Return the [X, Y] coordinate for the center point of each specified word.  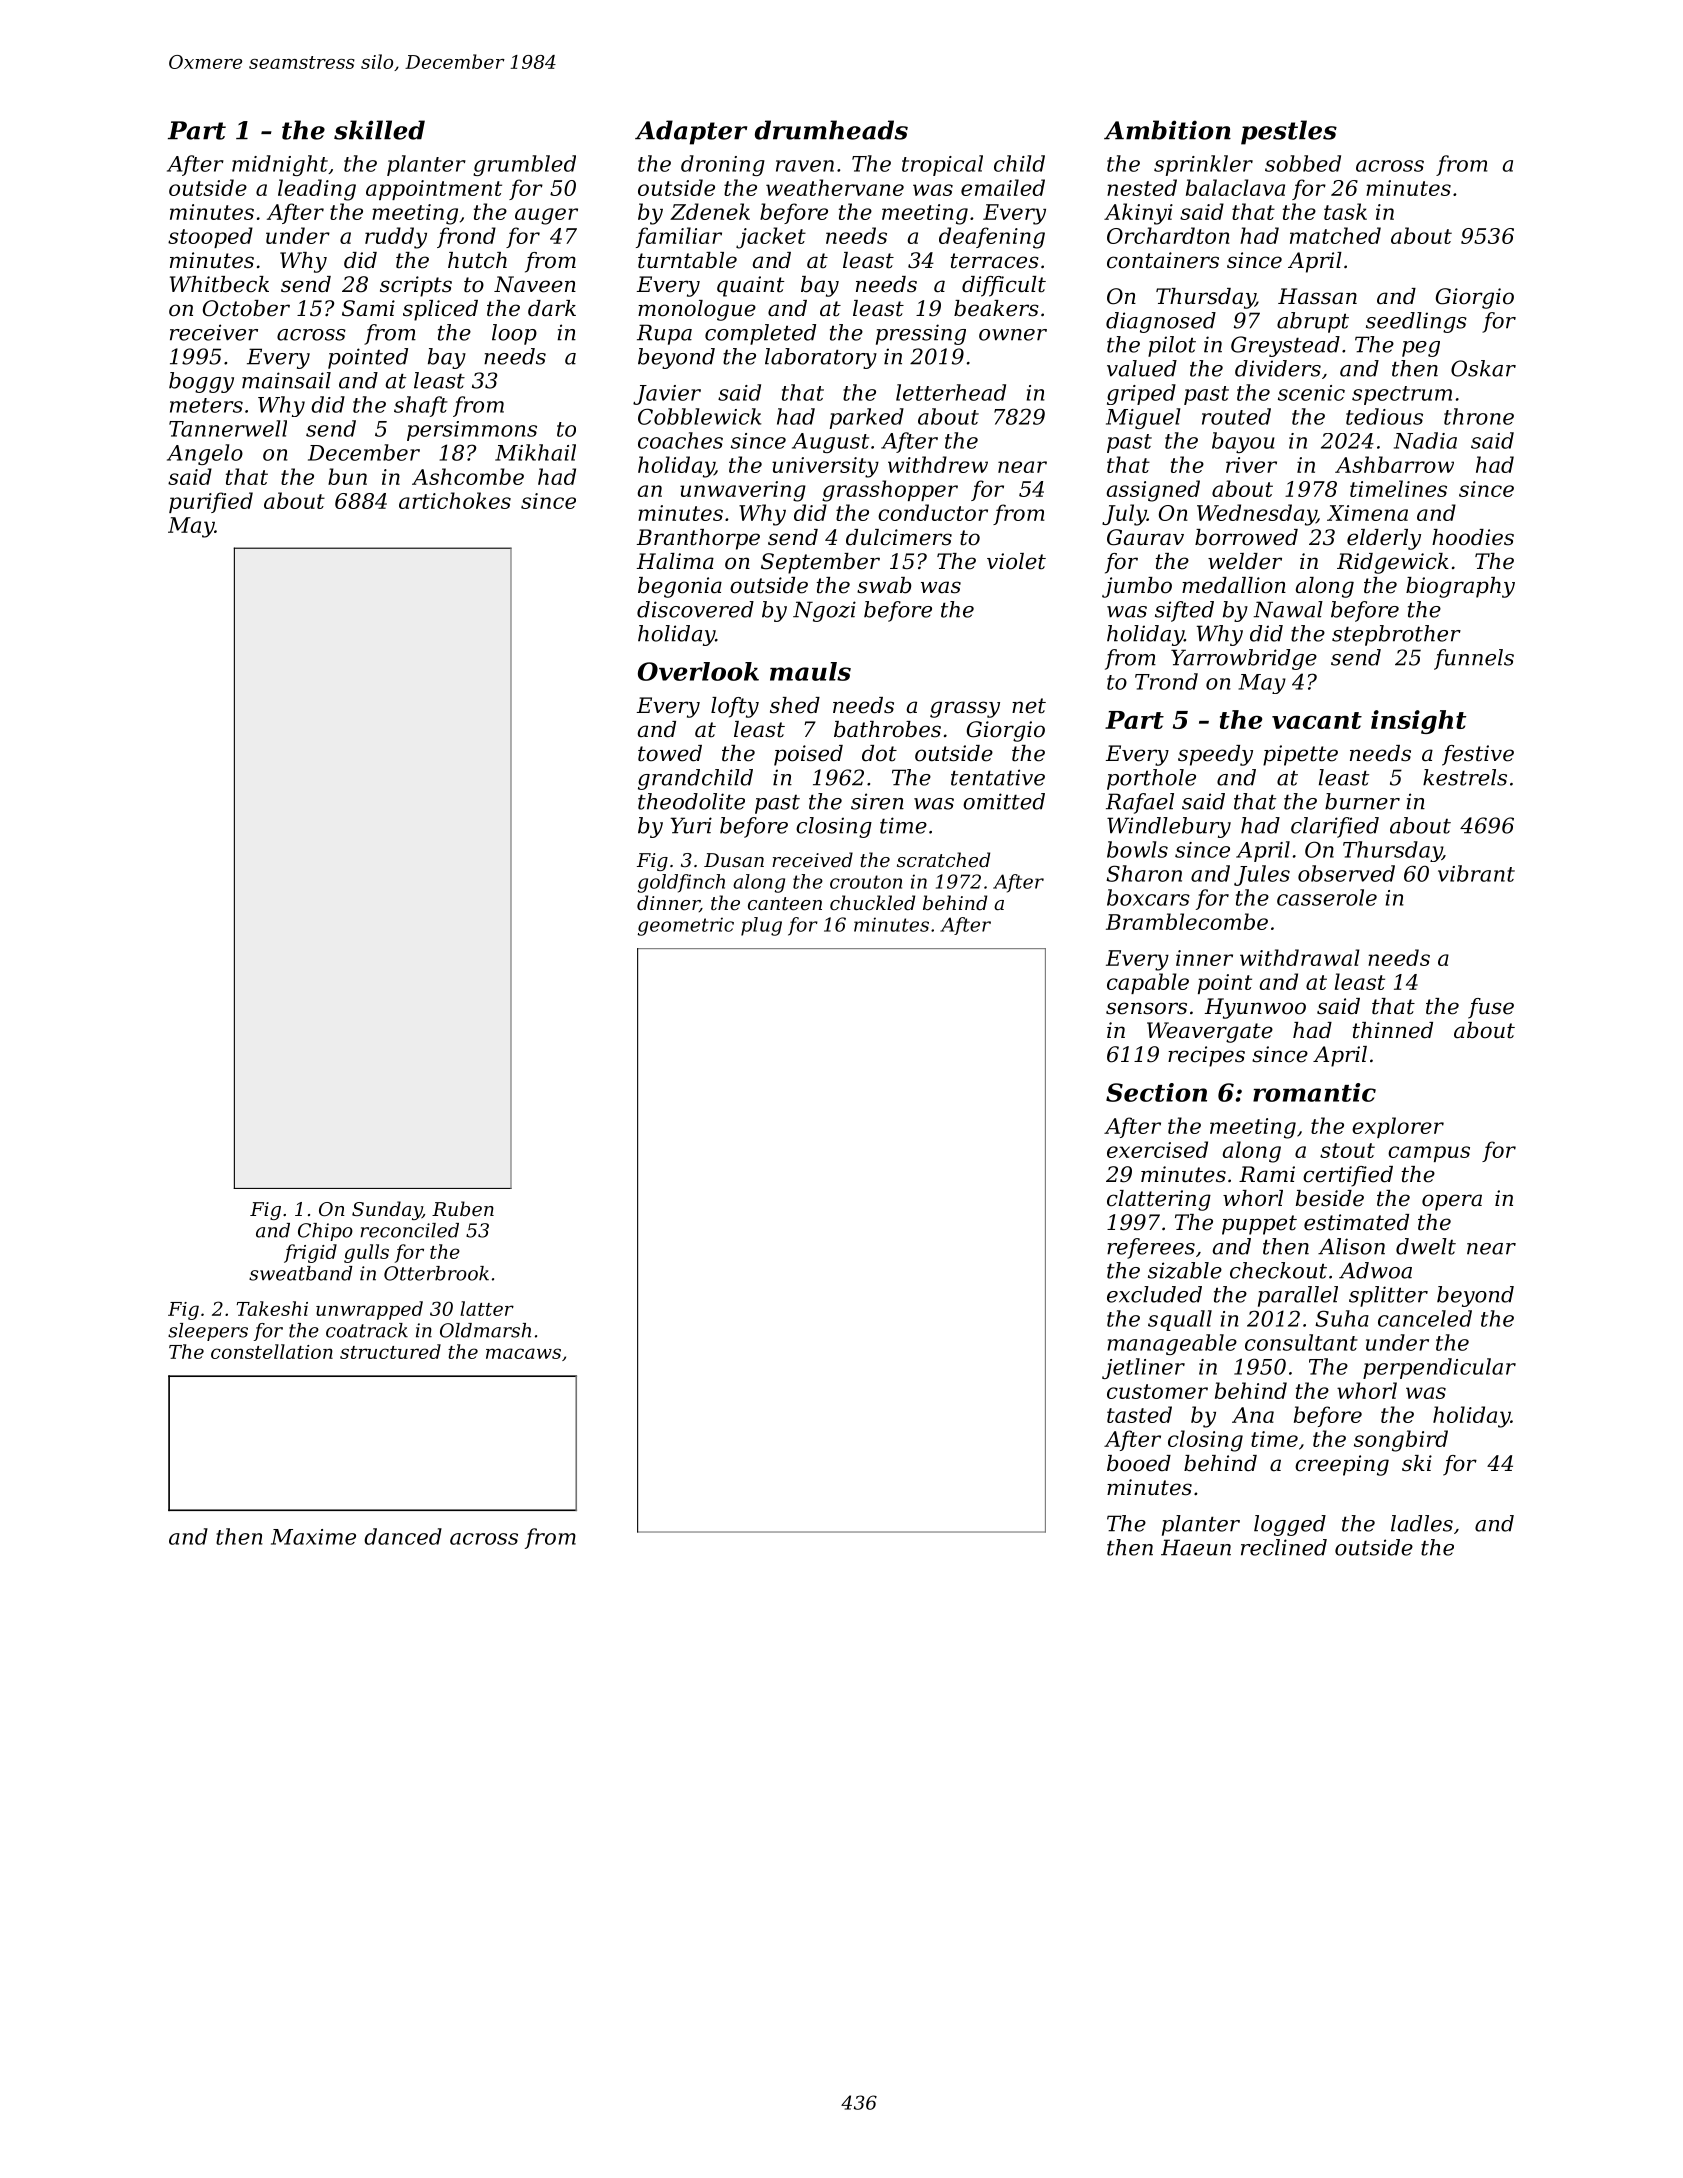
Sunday [387, 1210]
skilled [379, 130]
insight [1418, 722]
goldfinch [681, 883]
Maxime [313, 1537]
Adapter [691, 132]
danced [403, 1536]
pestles [1289, 132]
